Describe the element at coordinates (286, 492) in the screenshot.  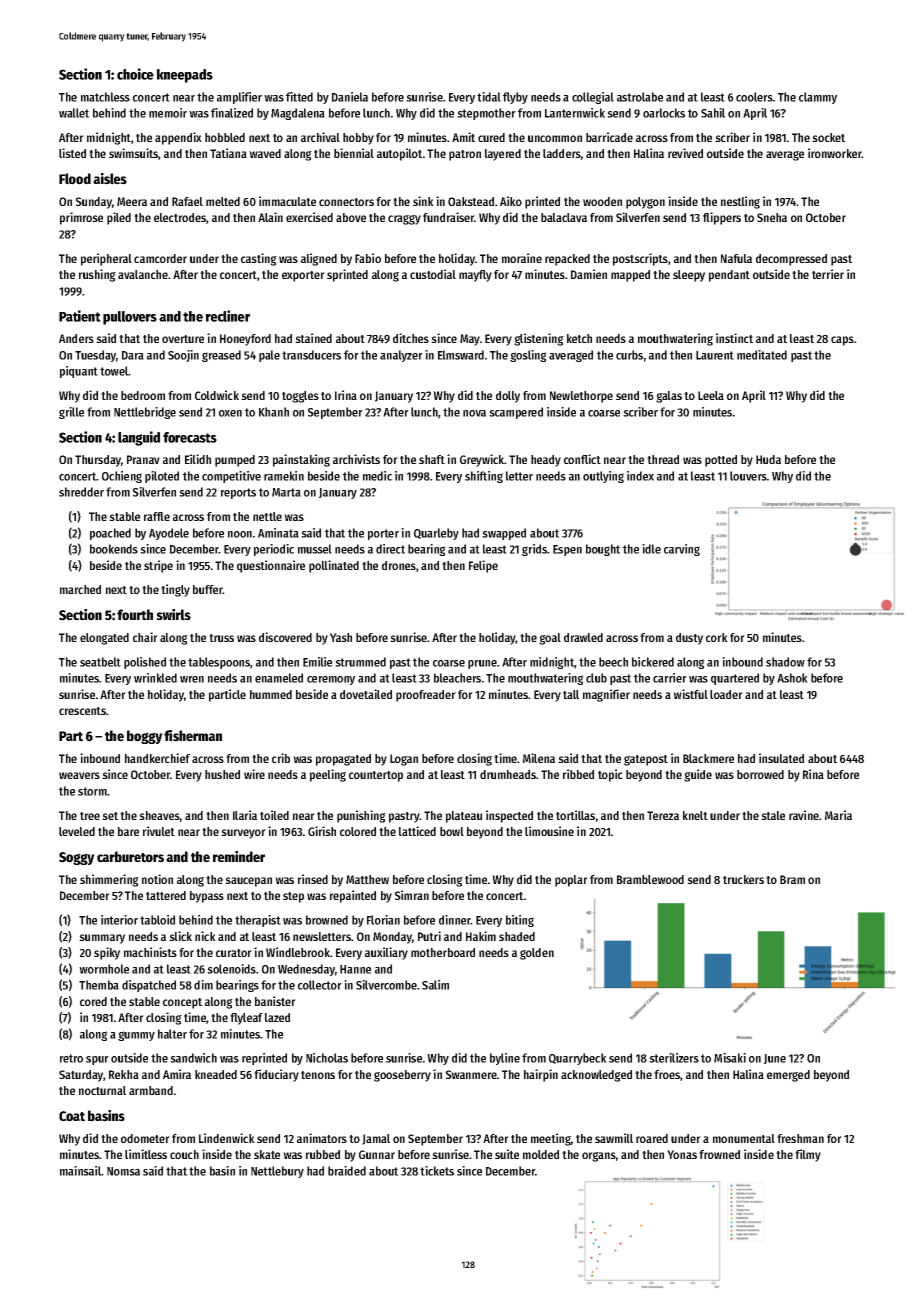
I see `Marta` at that location.
